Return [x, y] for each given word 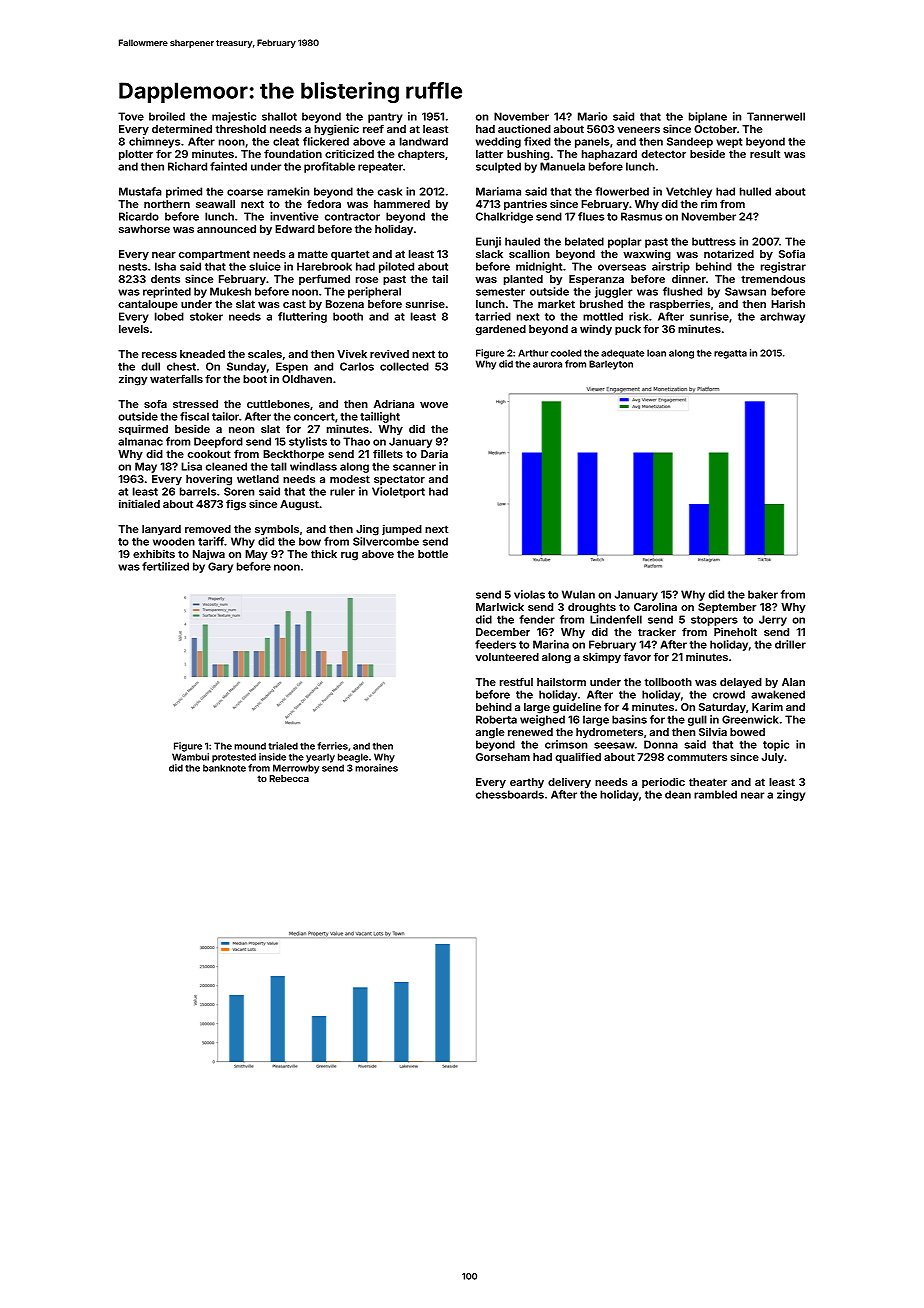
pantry [385, 118]
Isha [165, 266]
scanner [414, 467]
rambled [715, 794]
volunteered [507, 657]
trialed [283, 746]
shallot [279, 116]
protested [234, 758]
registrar [783, 267]
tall [279, 466]
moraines [376, 768]
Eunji [488, 242]
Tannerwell [776, 116]
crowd [729, 694]
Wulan [578, 594]
